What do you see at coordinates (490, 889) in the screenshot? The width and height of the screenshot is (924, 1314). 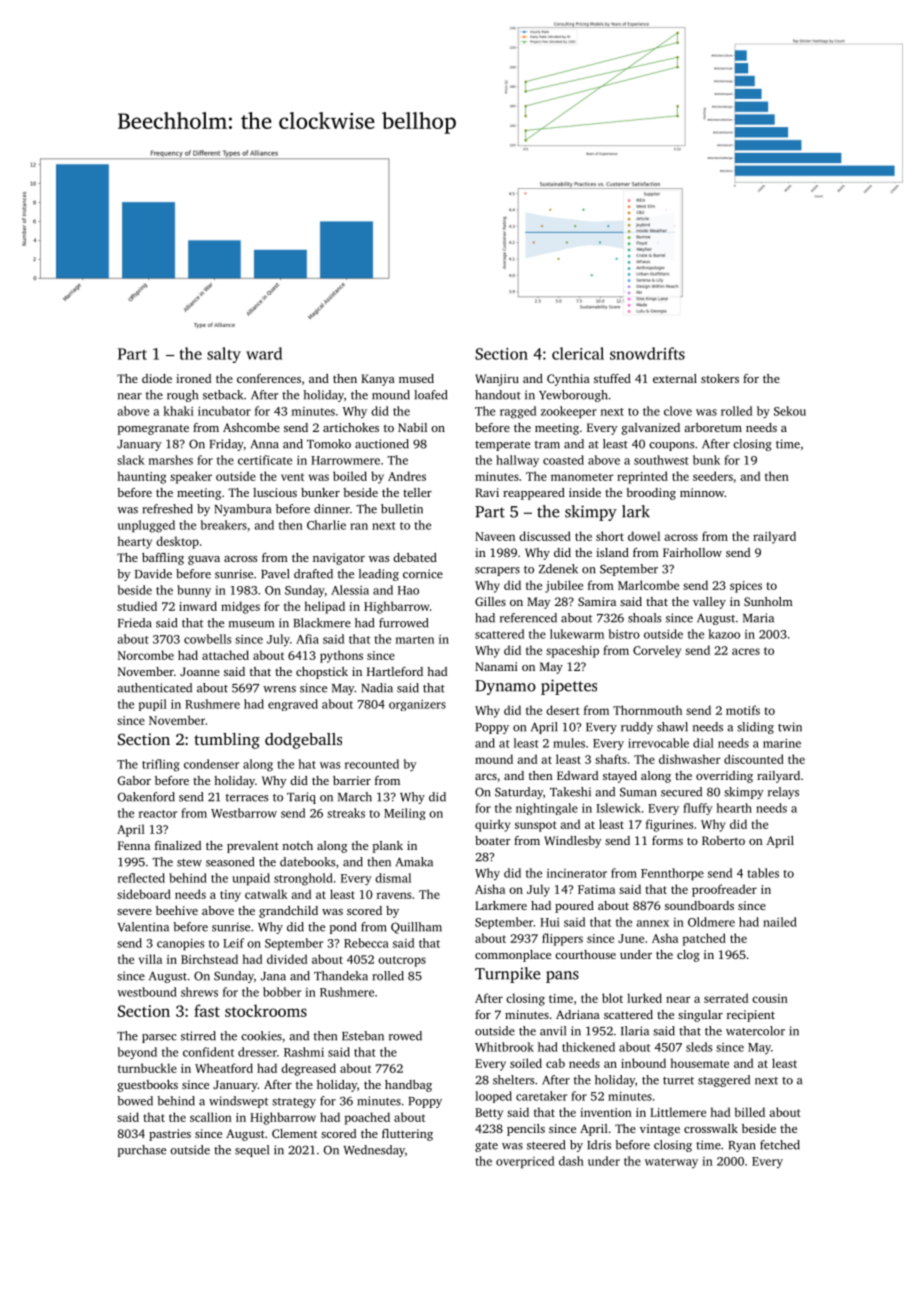 I see `Aisha` at bounding box center [490, 889].
